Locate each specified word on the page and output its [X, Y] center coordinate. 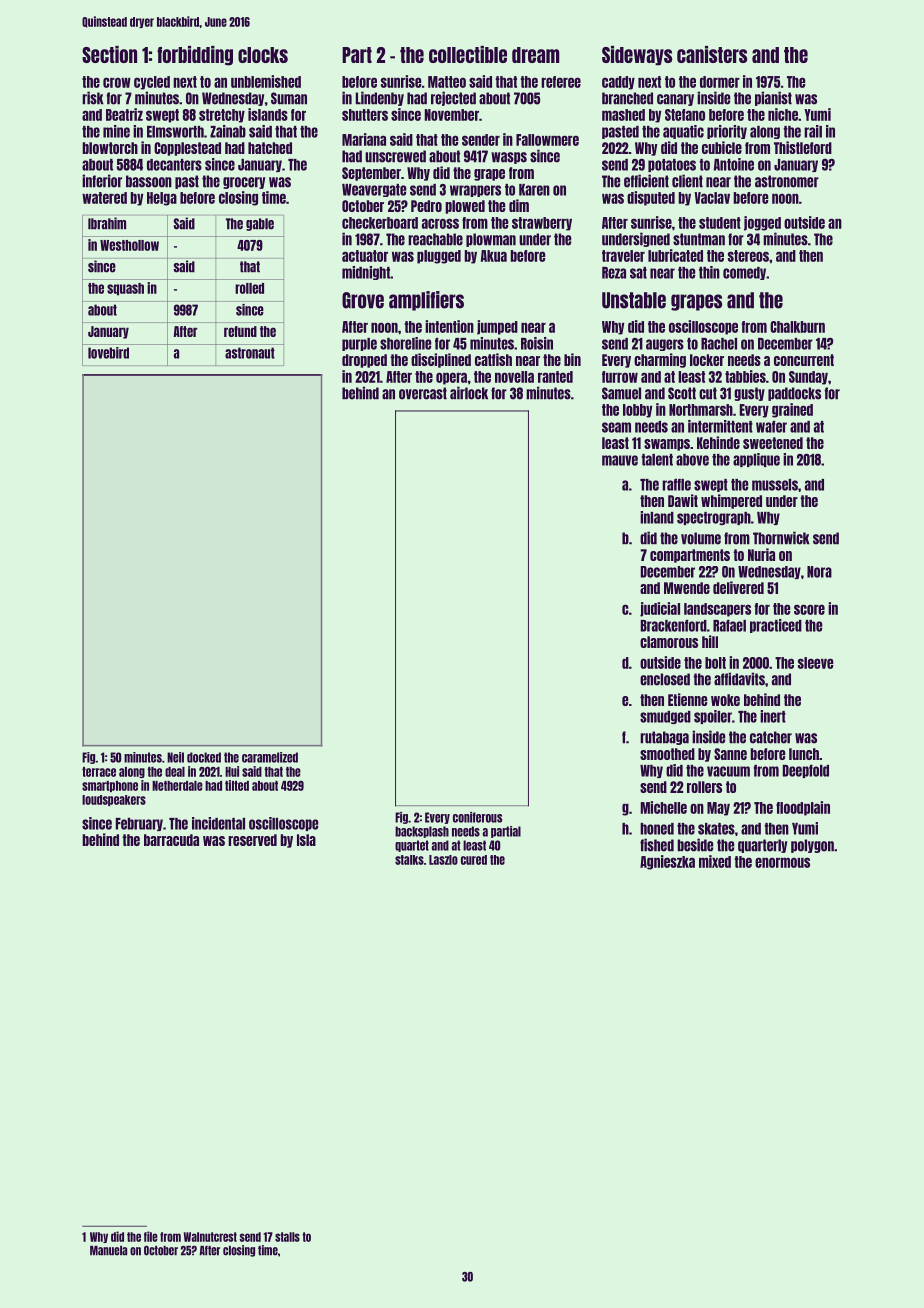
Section [109, 54]
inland [657, 517]
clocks [263, 55]
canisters [712, 54]
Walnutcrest [210, 1237]
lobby [637, 411]
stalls [287, 1237]
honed [657, 829]
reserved [252, 840]
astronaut [250, 353]
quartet [412, 846]
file [151, 1236]
